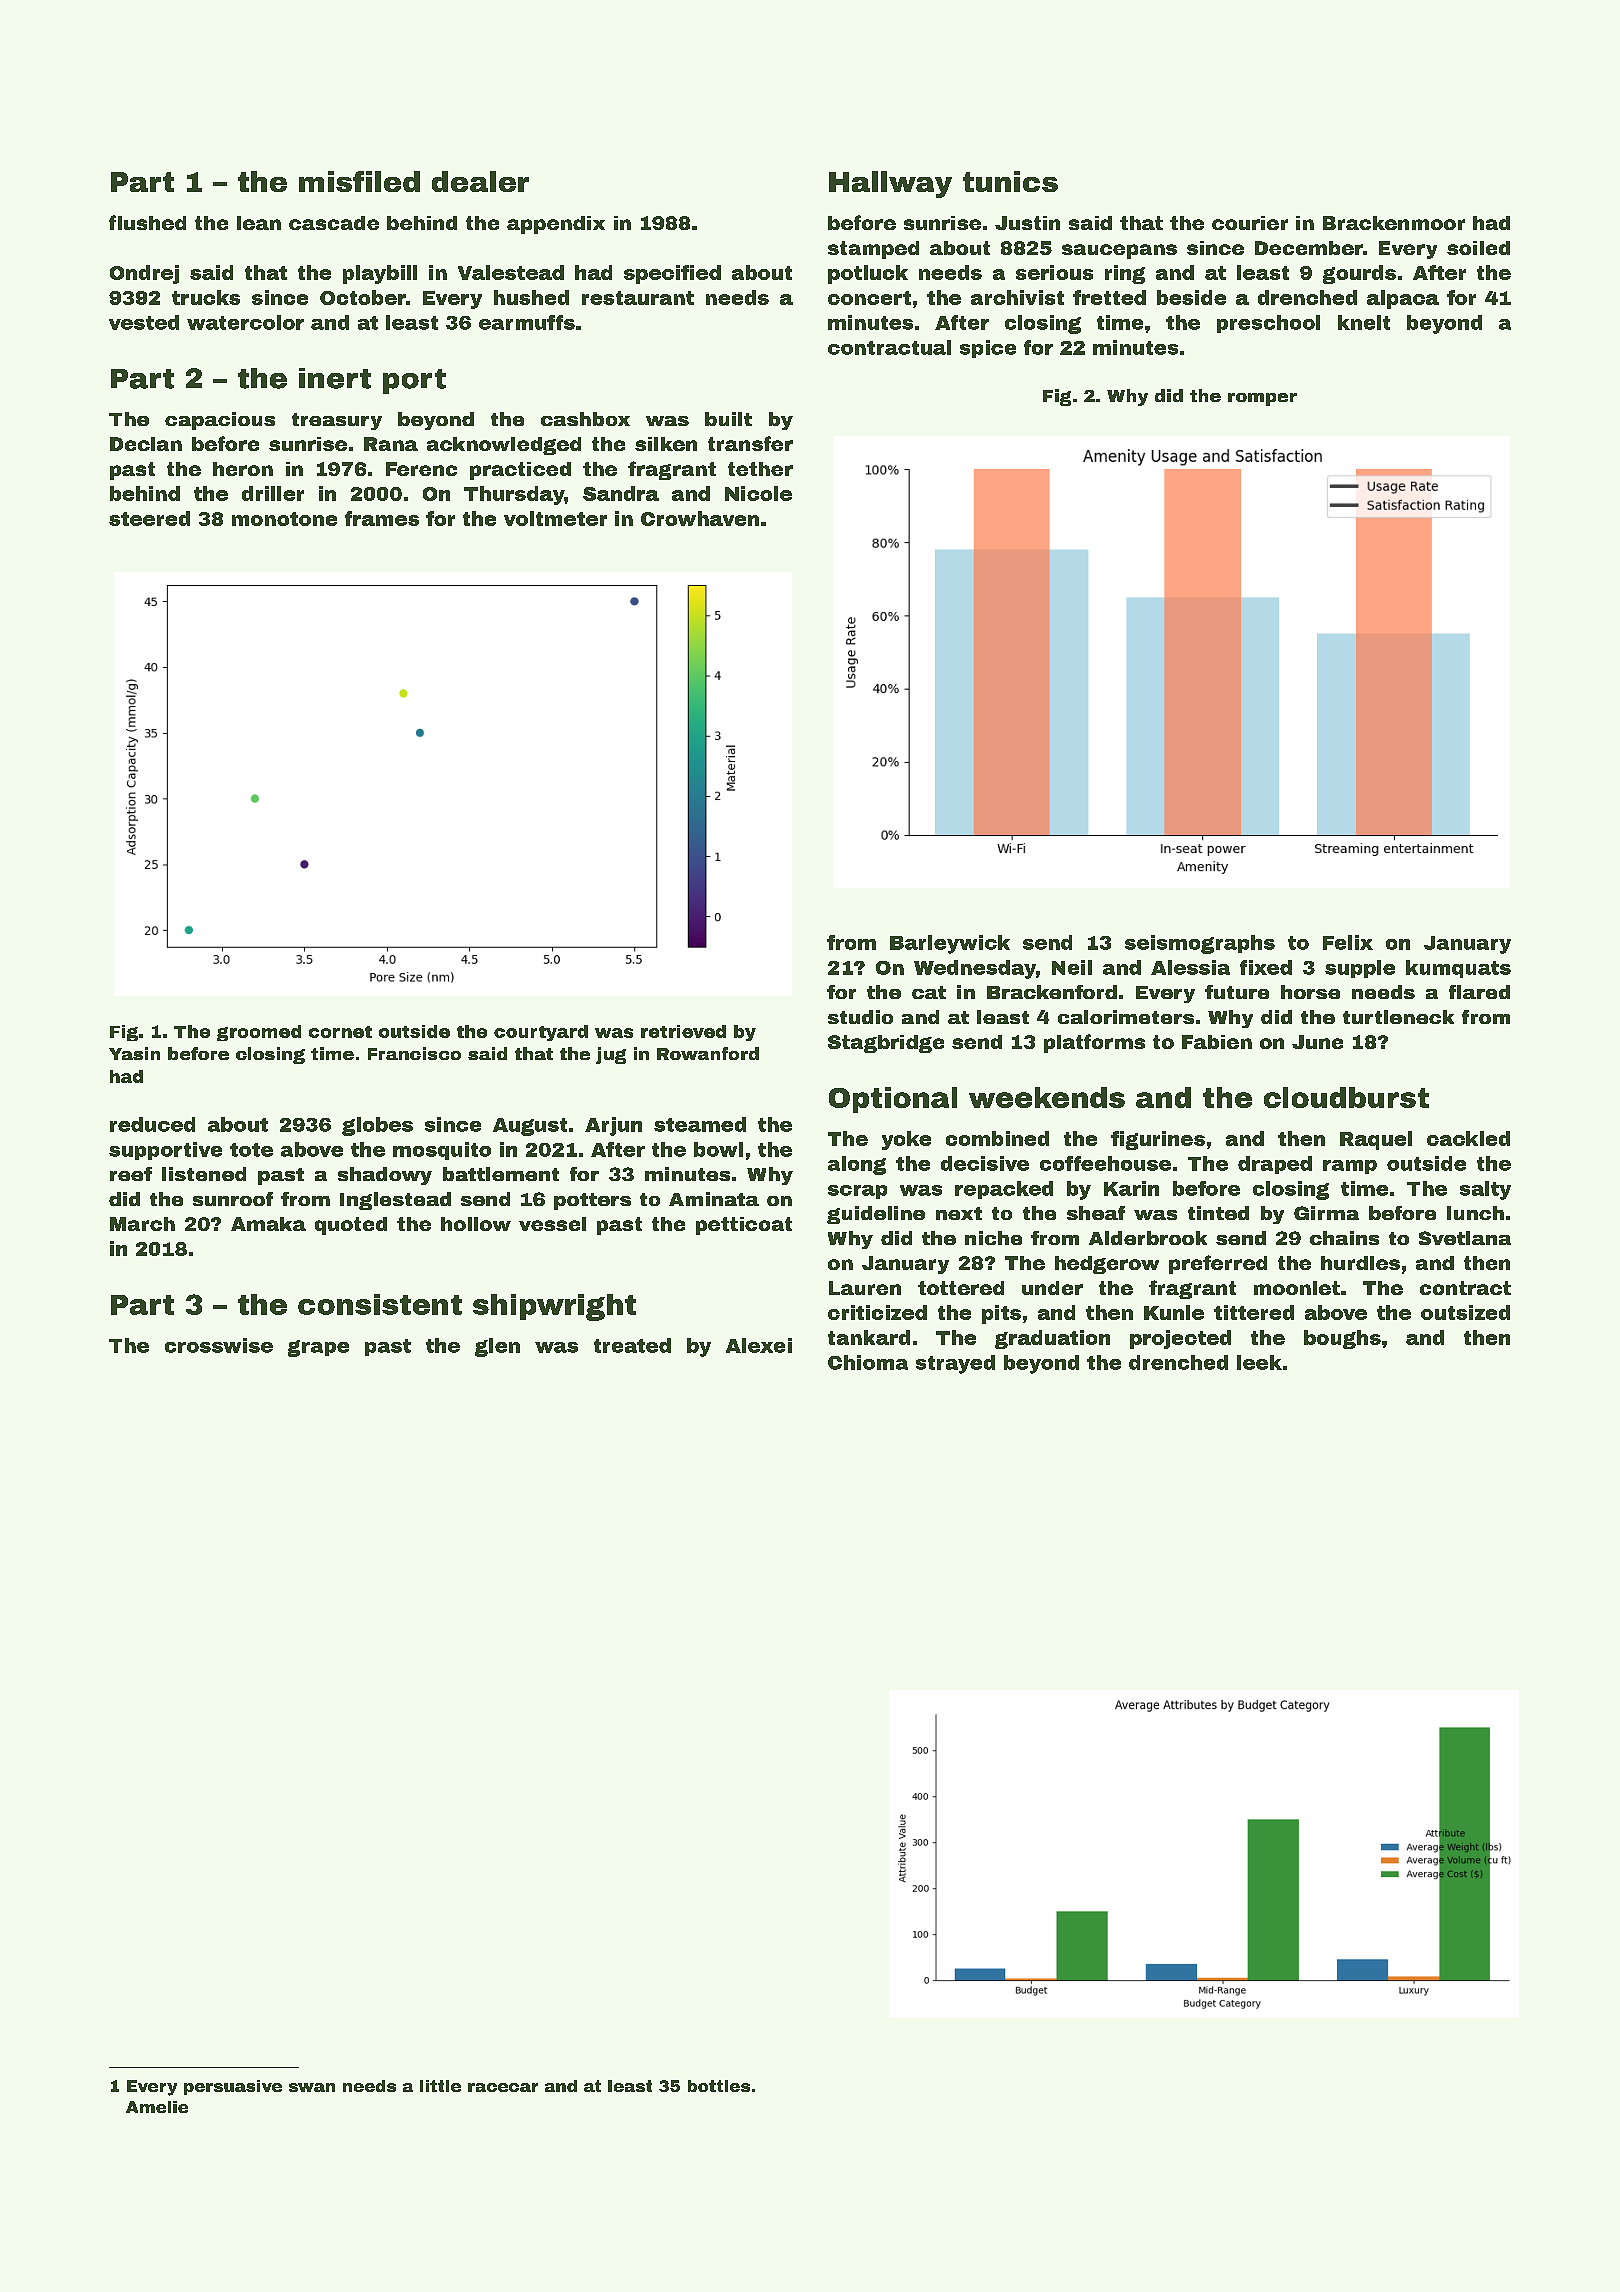  What do you see at coordinates (1262, 399) in the screenshot?
I see `romper` at bounding box center [1262, 399].
